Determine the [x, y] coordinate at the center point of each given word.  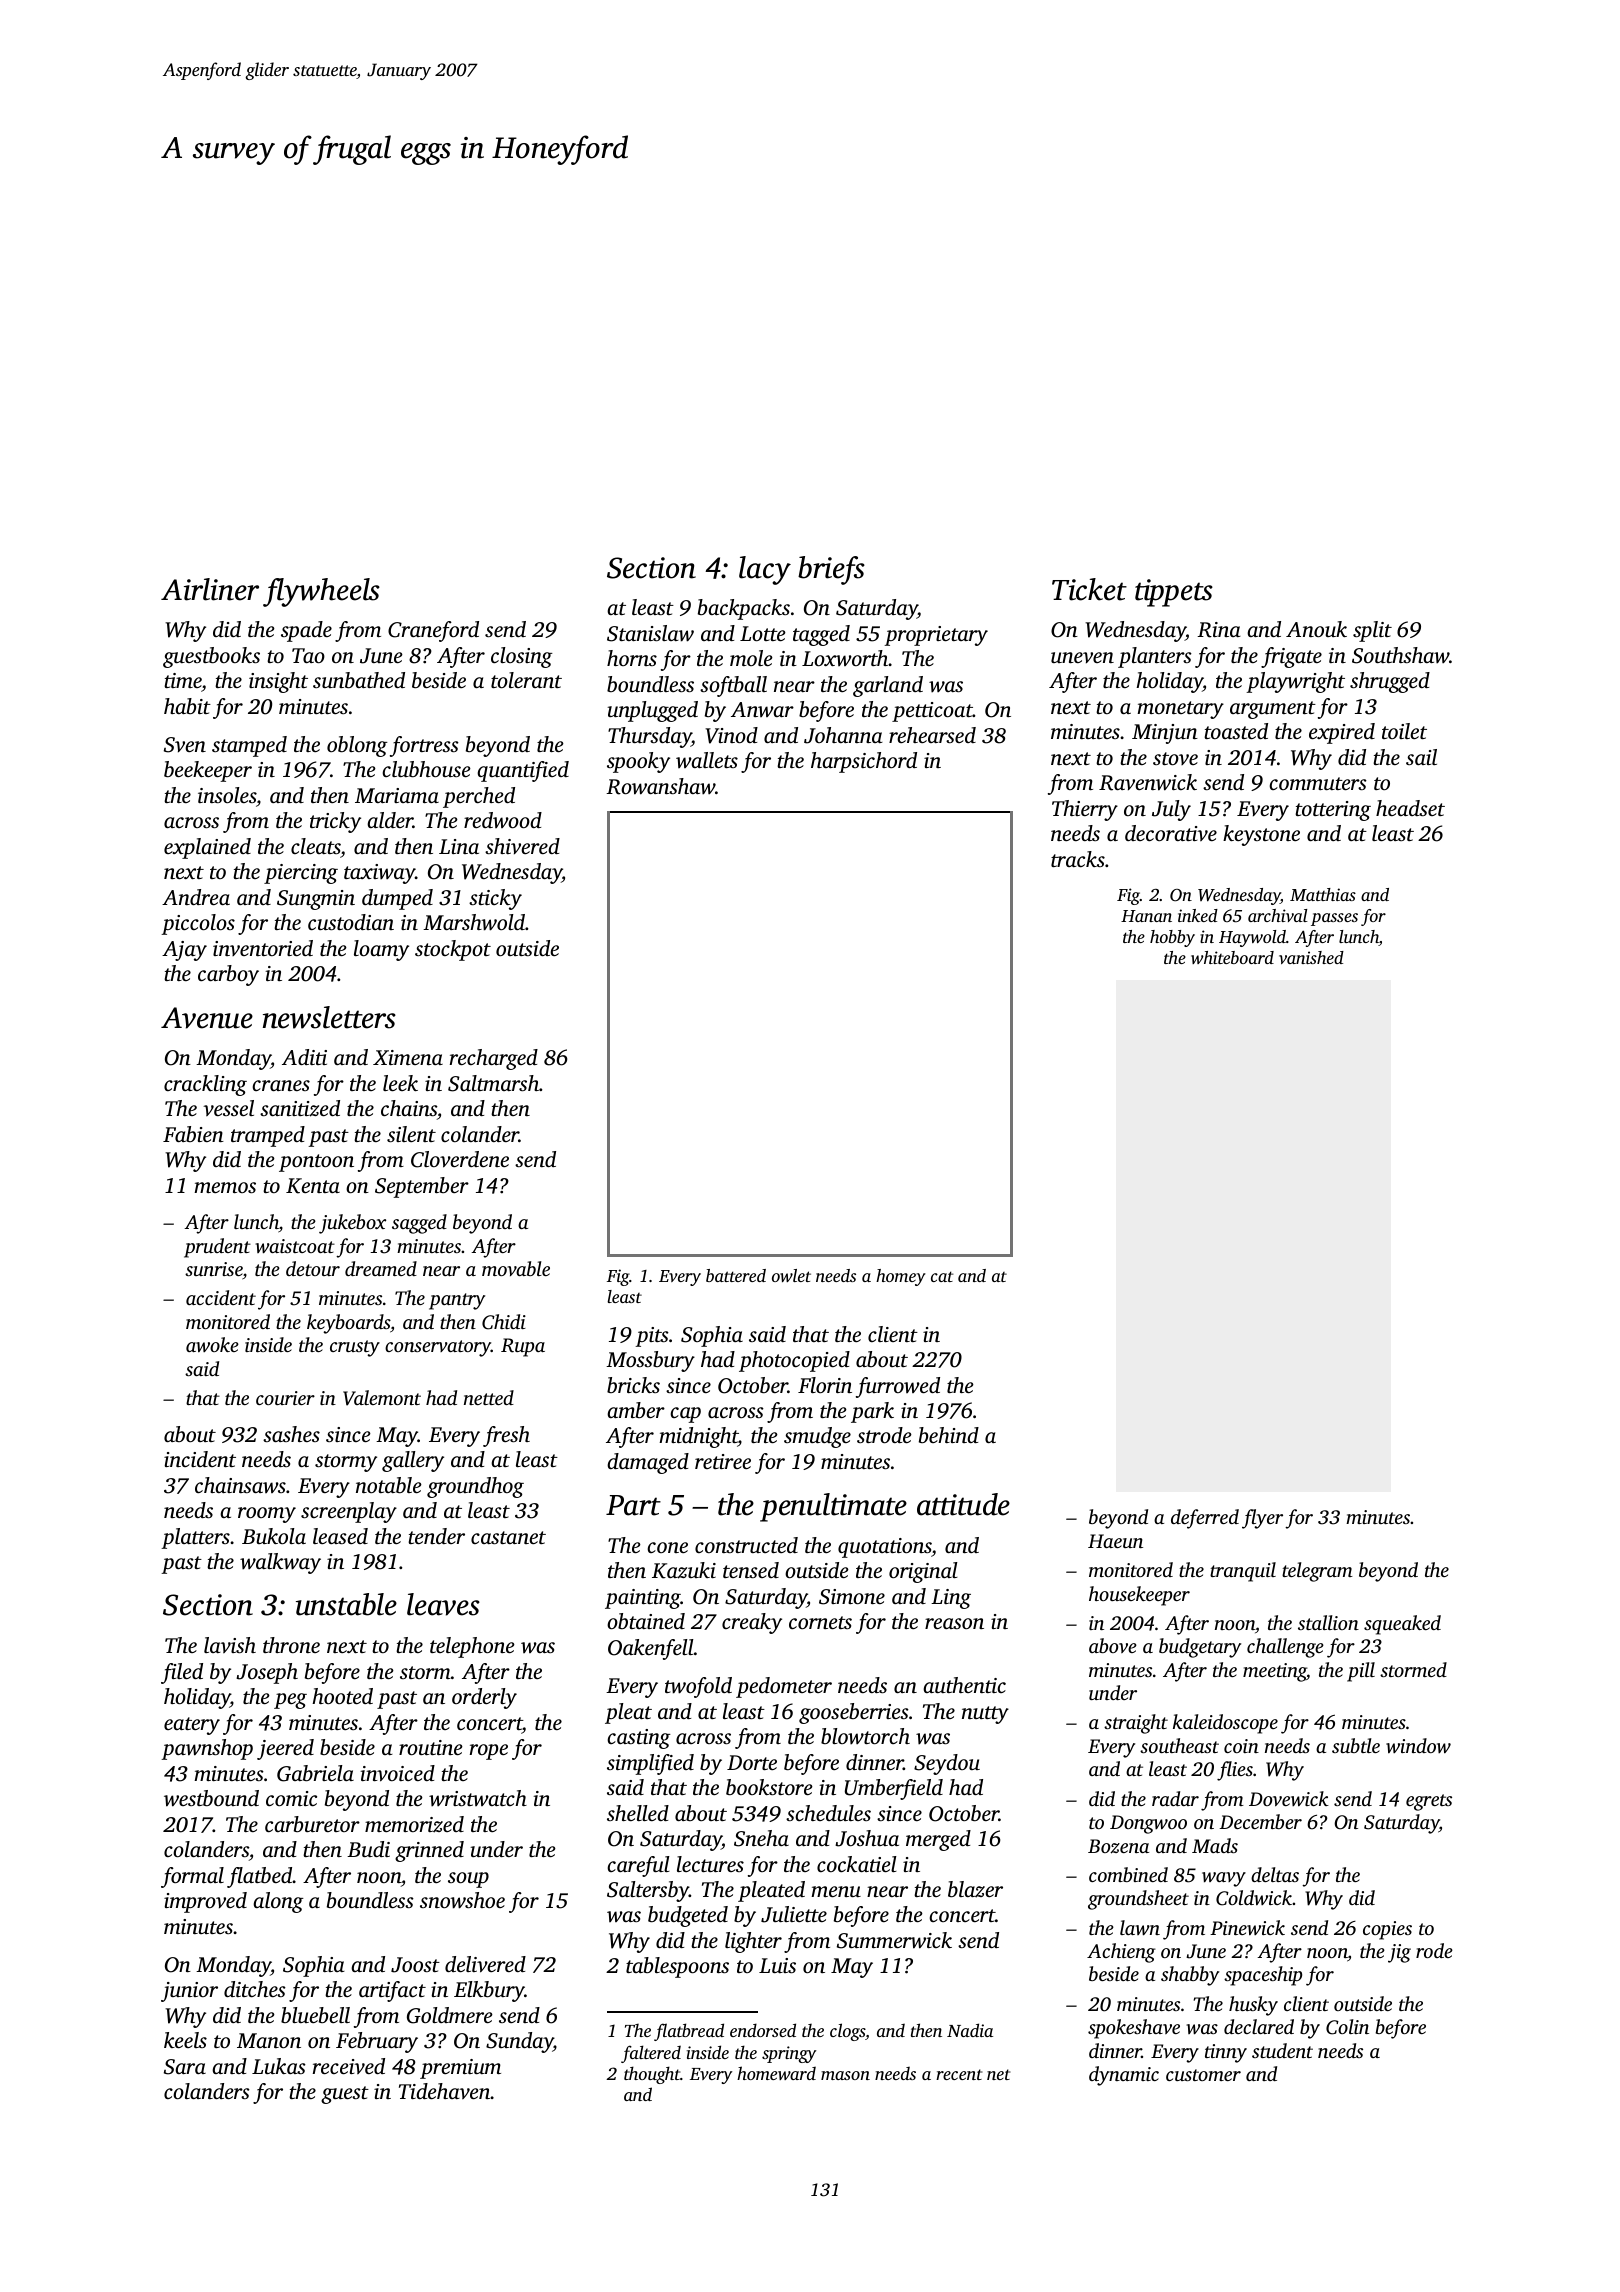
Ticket [1089, 589]
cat [942, 1276]
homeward [776, 2073]
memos [225, 1187]
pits [652, 1337]
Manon [269, 2040]
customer [1203, 2075]
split [1372, 631]
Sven [185, 745]
